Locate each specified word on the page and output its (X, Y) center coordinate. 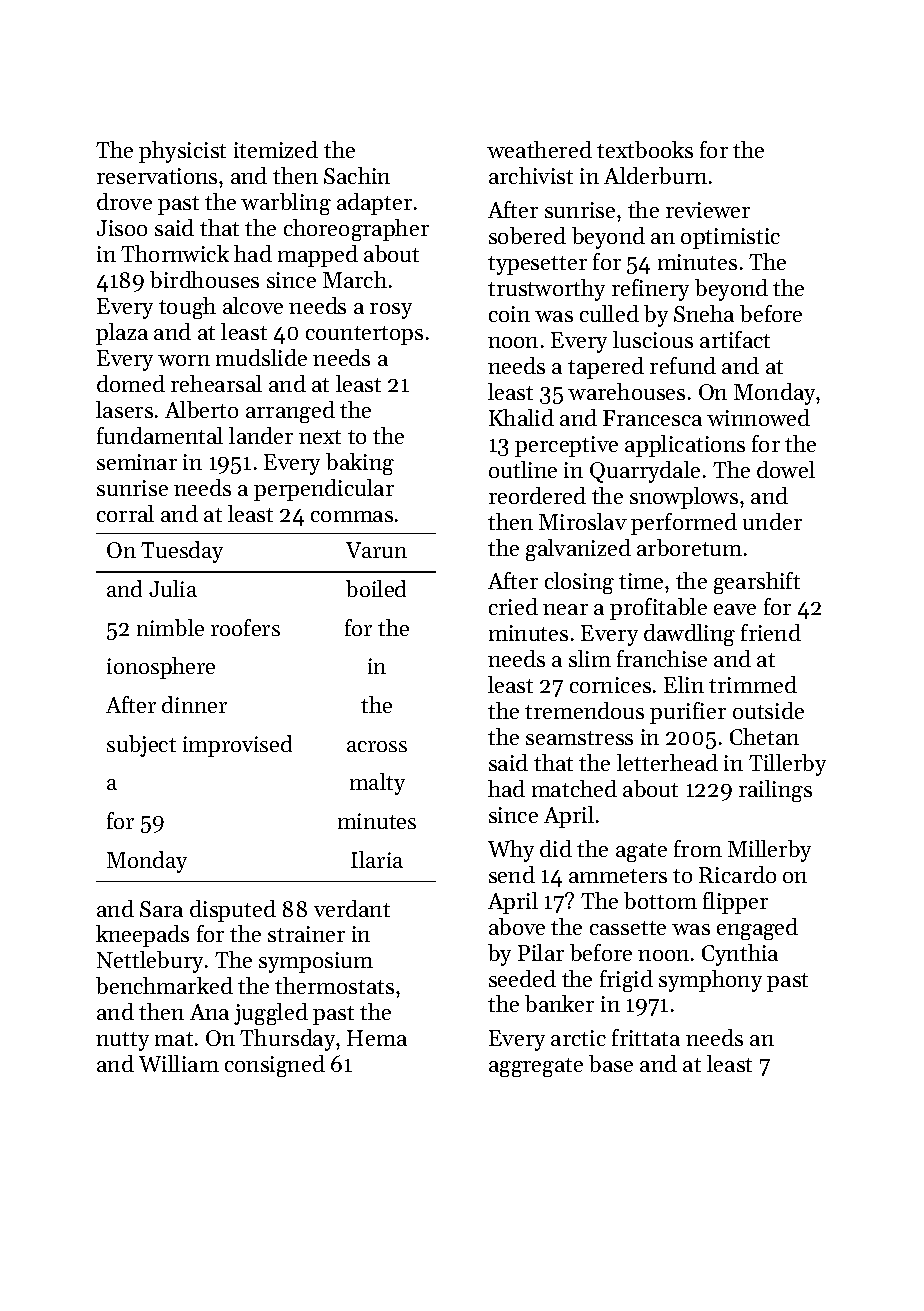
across (377, 746)
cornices (610, 685)
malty (377, 784)
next (320, 437)
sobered (527, 235)
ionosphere (161, 668)
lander (261, 435)
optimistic (730, 238)
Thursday (287, 1040)
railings (775, 791)
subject (141, 746)
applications (685, 446)
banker (559, 1003)
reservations (157, 176)
